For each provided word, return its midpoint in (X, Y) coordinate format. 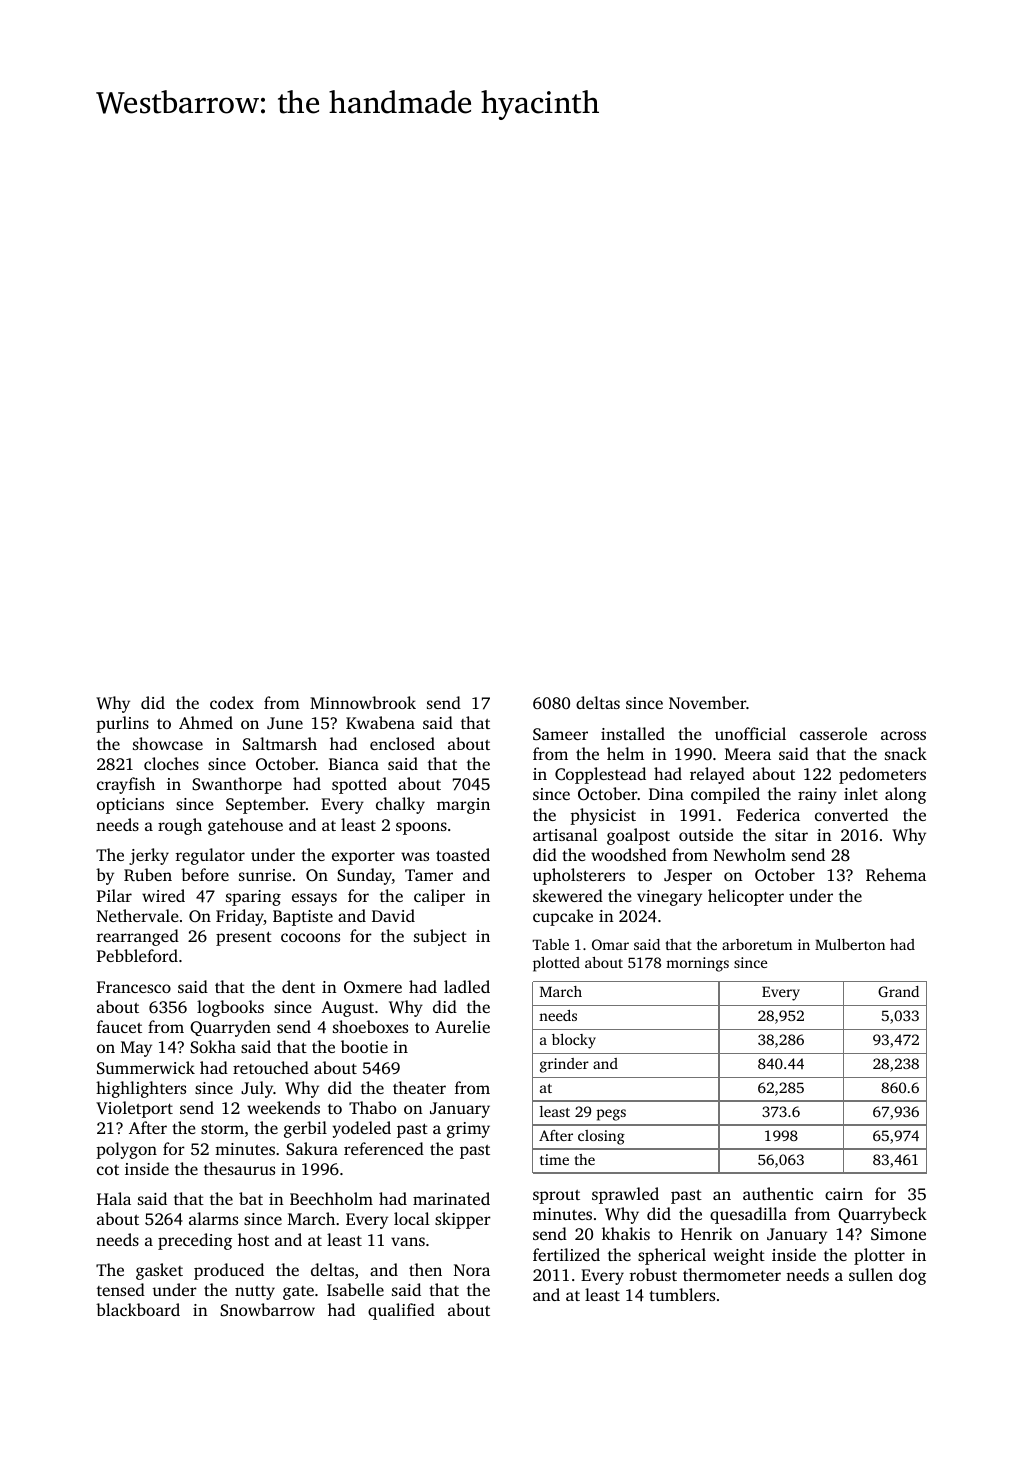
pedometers (882, 775)
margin (463, 806)
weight (739, 1256)
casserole (833, 733)
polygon (126, 1150)
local (412, 1218)
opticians (130, 806)
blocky (574, 1041)
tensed (121, 1289)
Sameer (560, 734)
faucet (119, 1026)
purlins (122, 724)
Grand (898, 991)
